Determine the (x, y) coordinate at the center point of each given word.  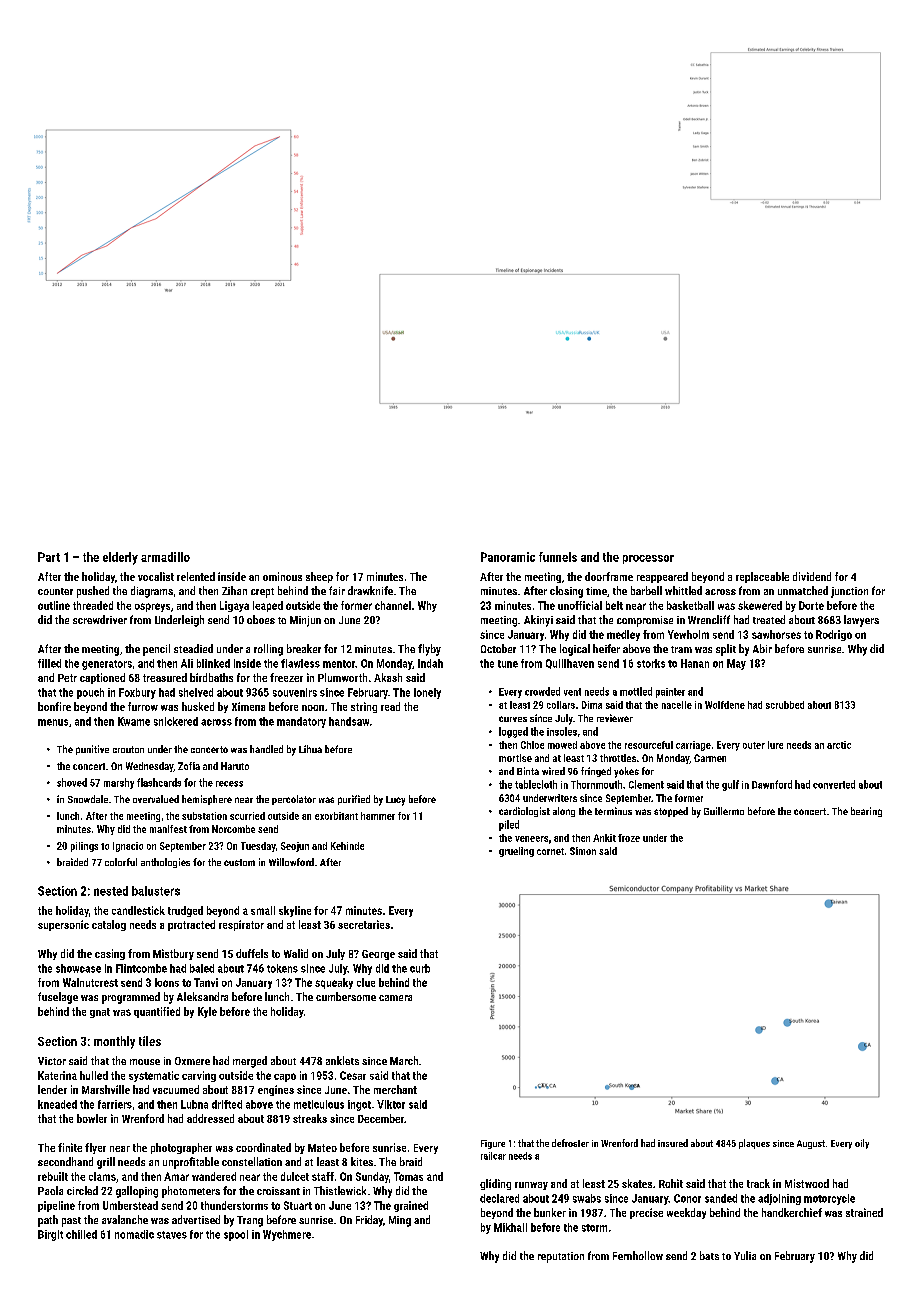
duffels (252, 953)
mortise (515, 758)
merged (250, 1062)
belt (614, 605)
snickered (176, 721)
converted (834, 784)
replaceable (762, 577)
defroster (570, 1143)
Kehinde (347, 846)
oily (862, 1144)
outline (54, 605)
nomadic (134, 1234)
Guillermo (724, 811)
